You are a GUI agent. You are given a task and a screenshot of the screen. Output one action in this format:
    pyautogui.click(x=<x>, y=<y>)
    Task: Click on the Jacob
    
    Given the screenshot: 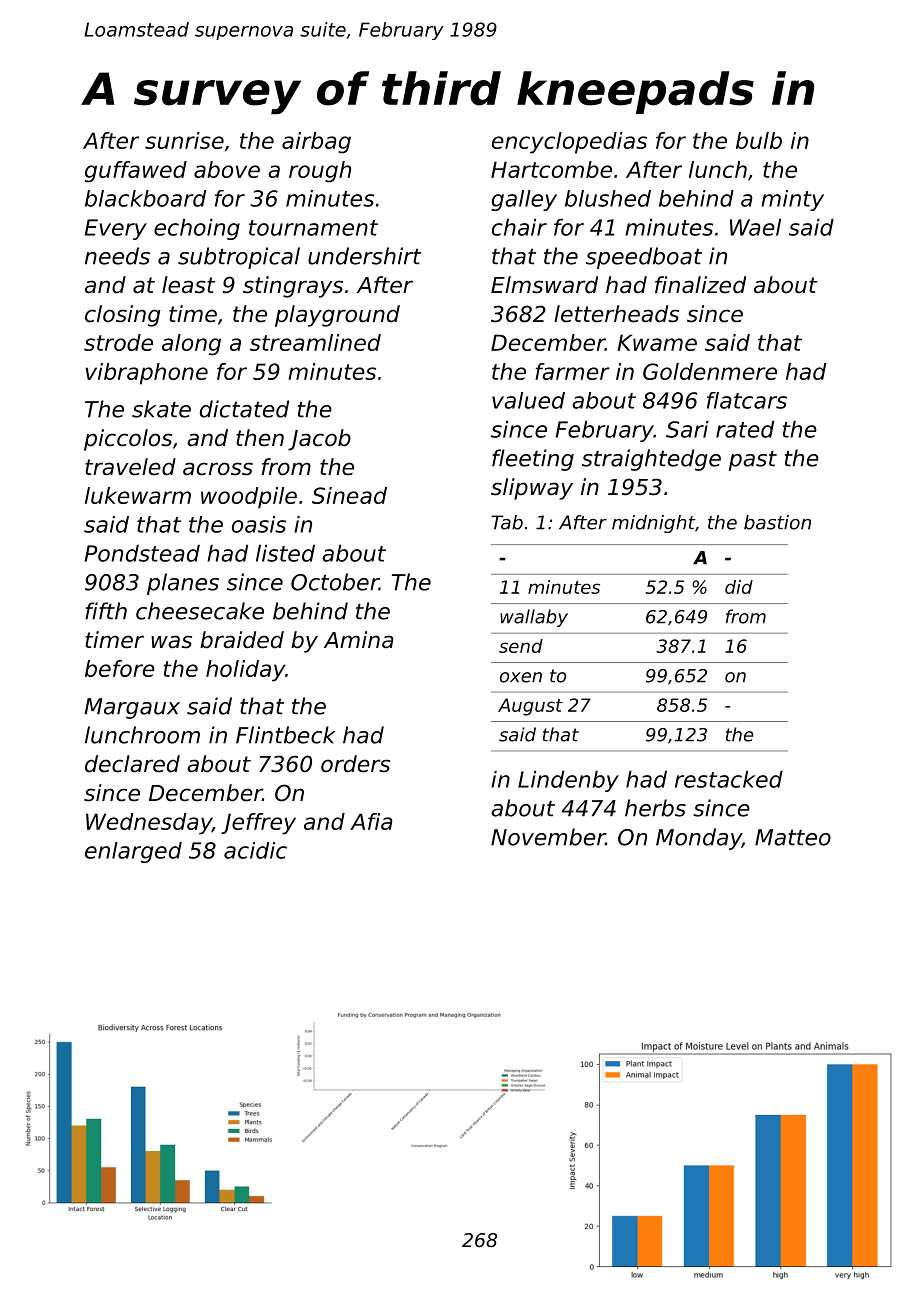 What is the action you would take?
    pyautogui.click(x=319, y=440)
